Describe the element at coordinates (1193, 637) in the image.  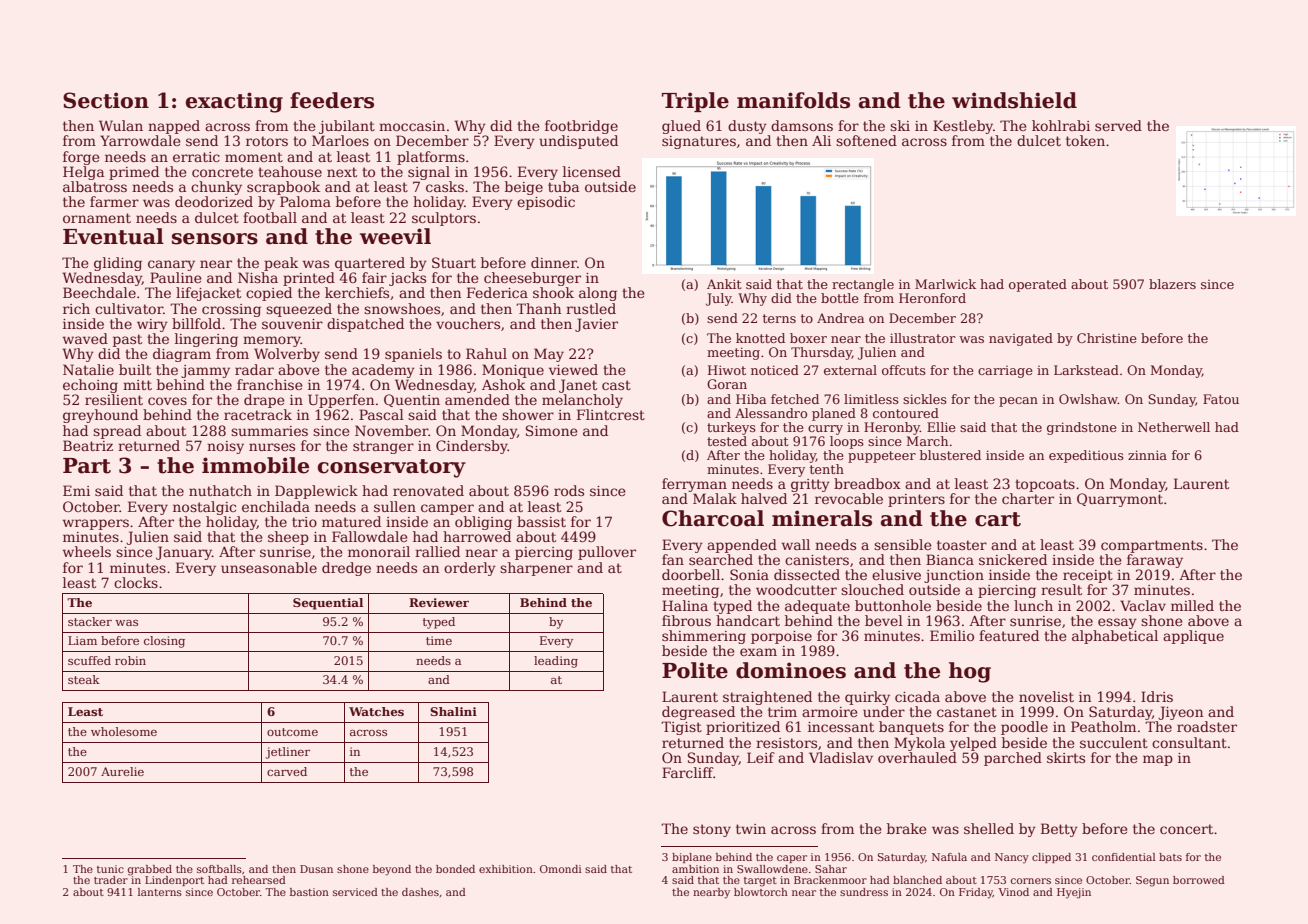
I see `applique` at that location.
